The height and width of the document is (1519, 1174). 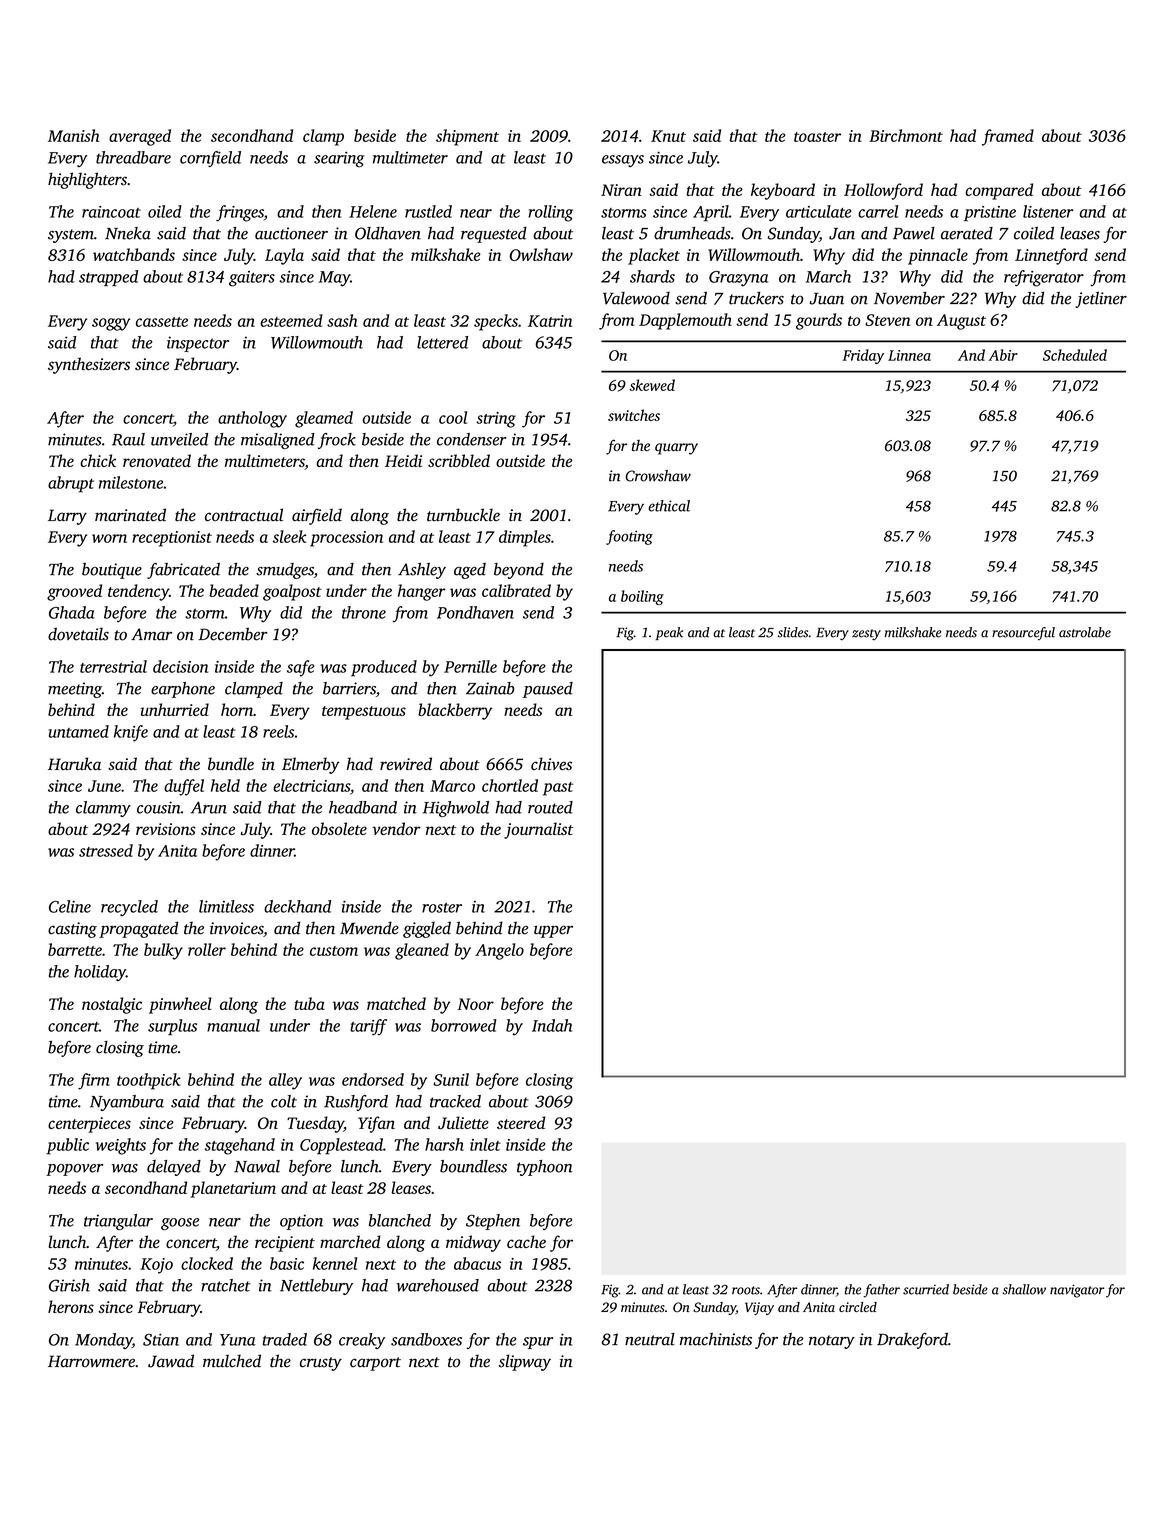 I want to click on past, so click(x=558, y=789).
